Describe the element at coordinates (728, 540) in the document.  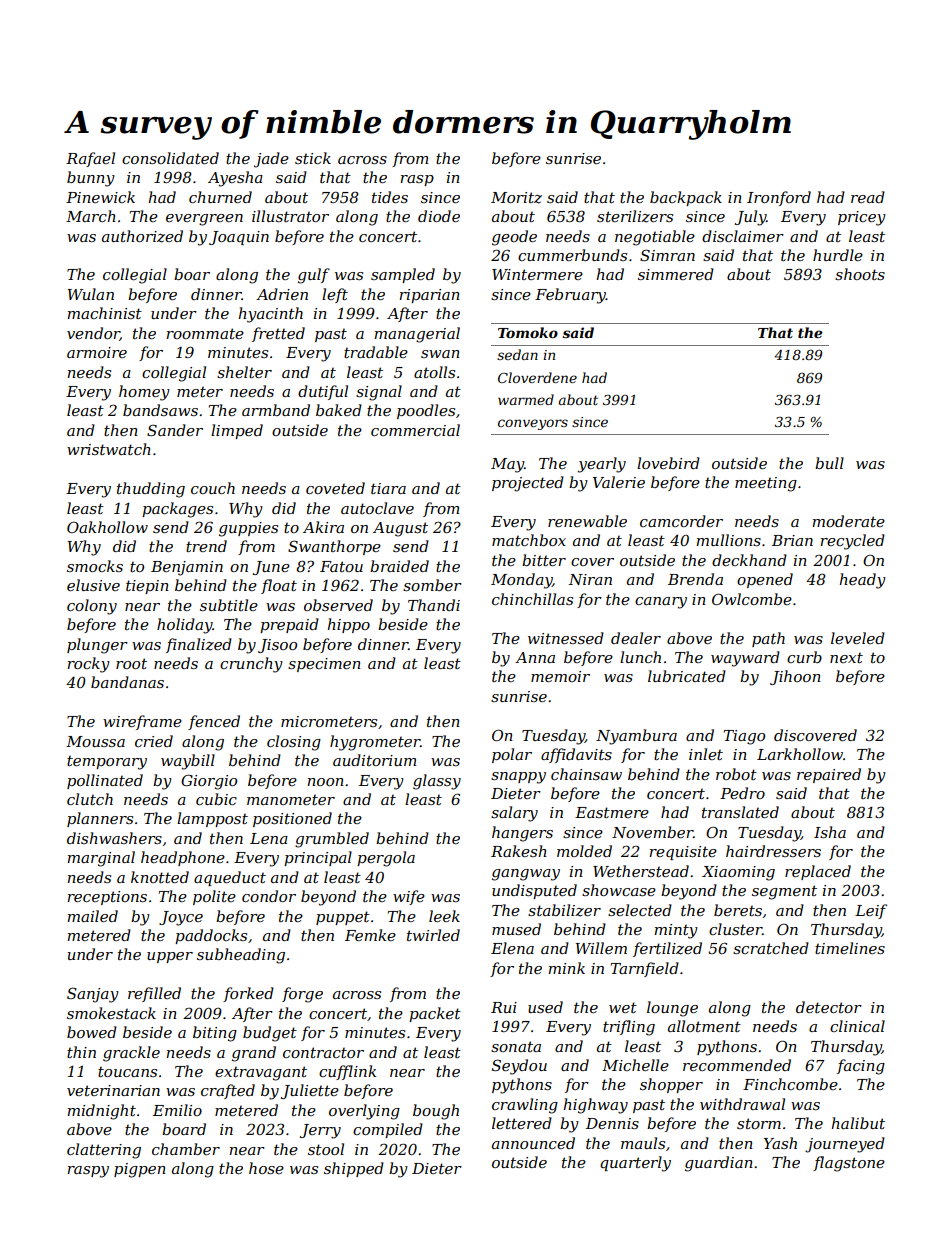
I see `mullions` at that location.
